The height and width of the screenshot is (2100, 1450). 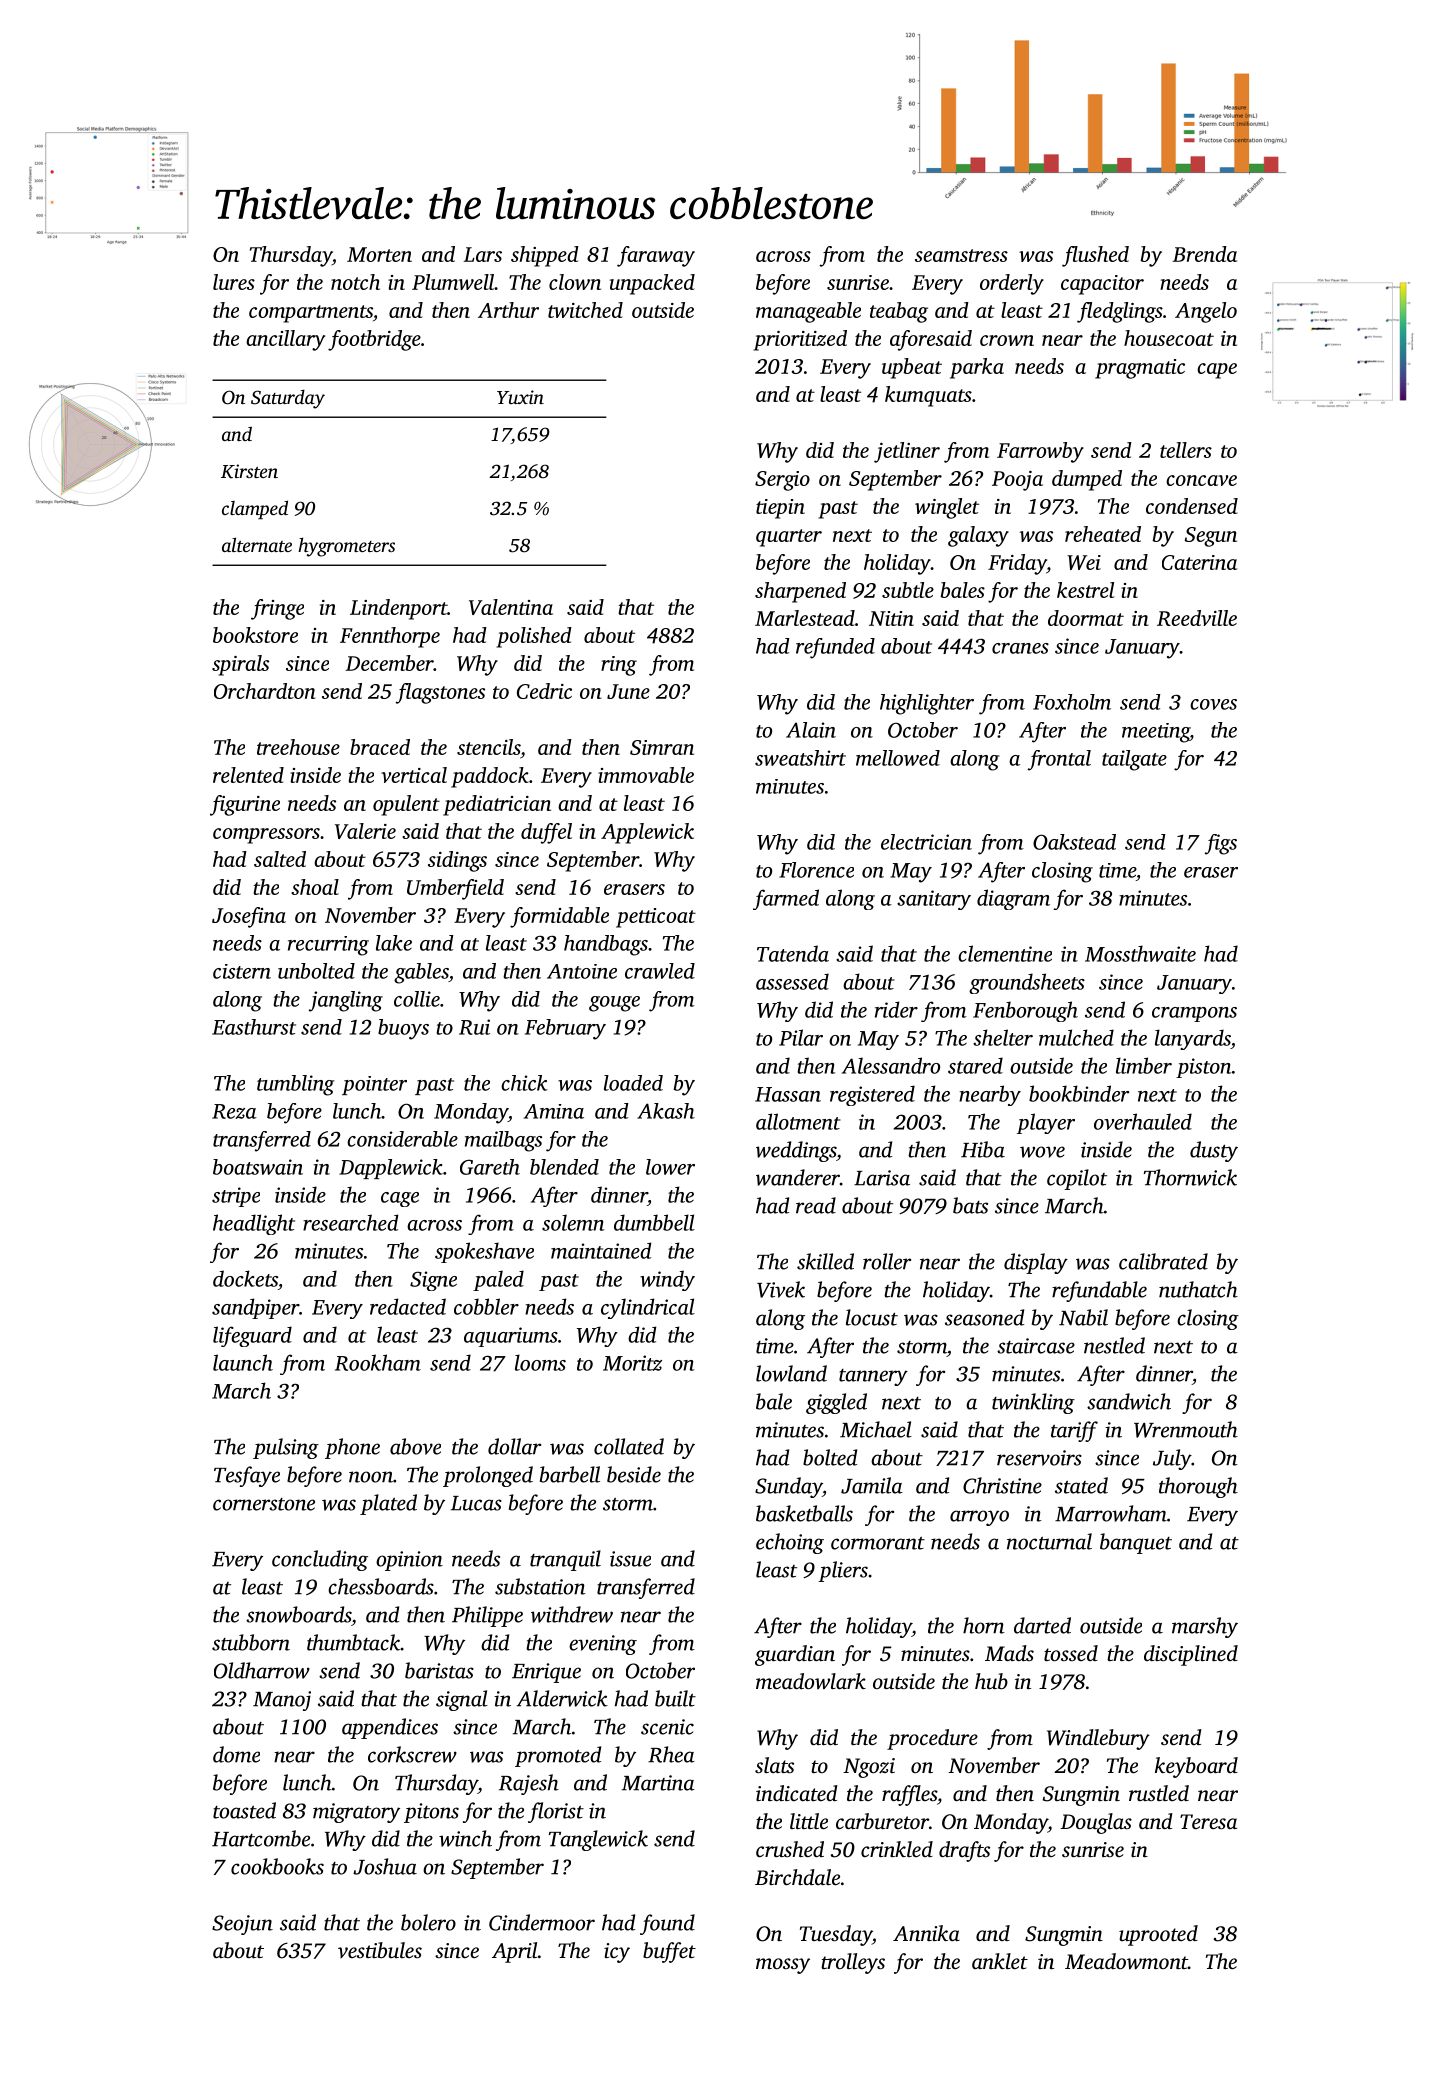 I want to click on pulsing, so click(x=286, y=1448).
